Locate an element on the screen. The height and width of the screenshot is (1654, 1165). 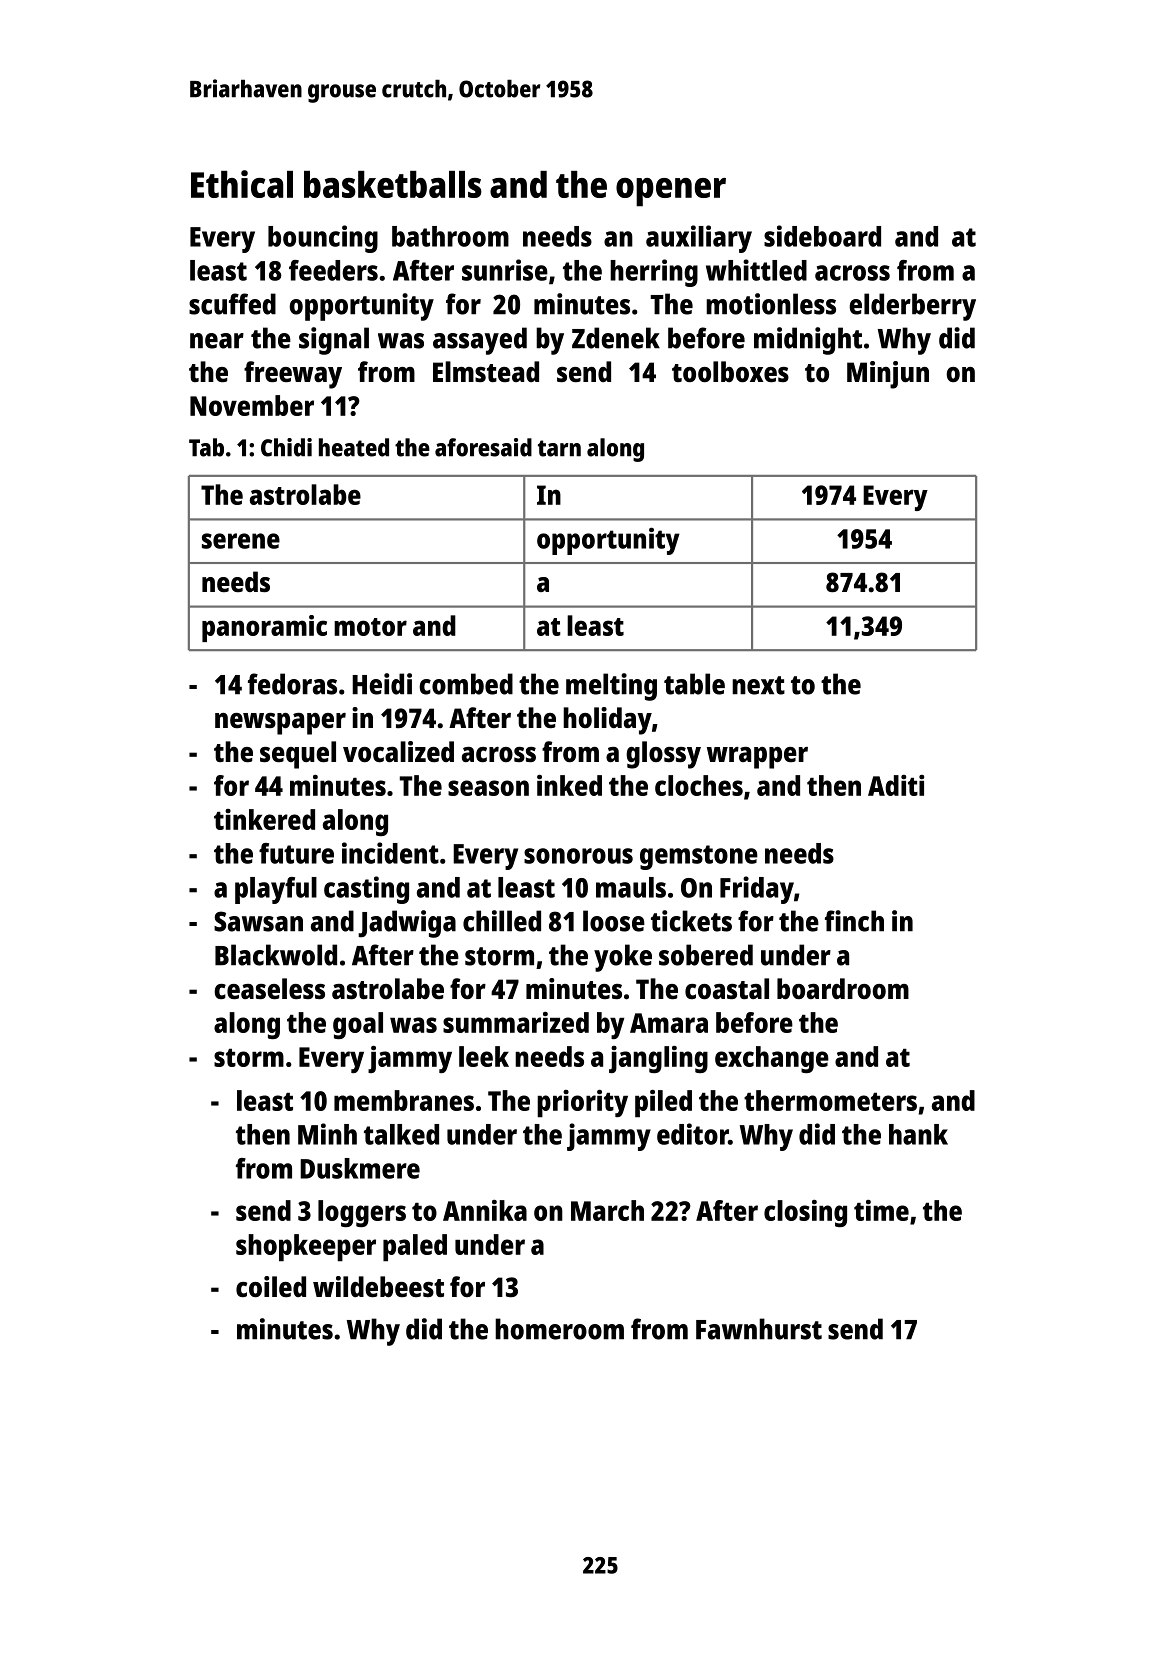
ceaseless is located at coordinates (269, 989).
